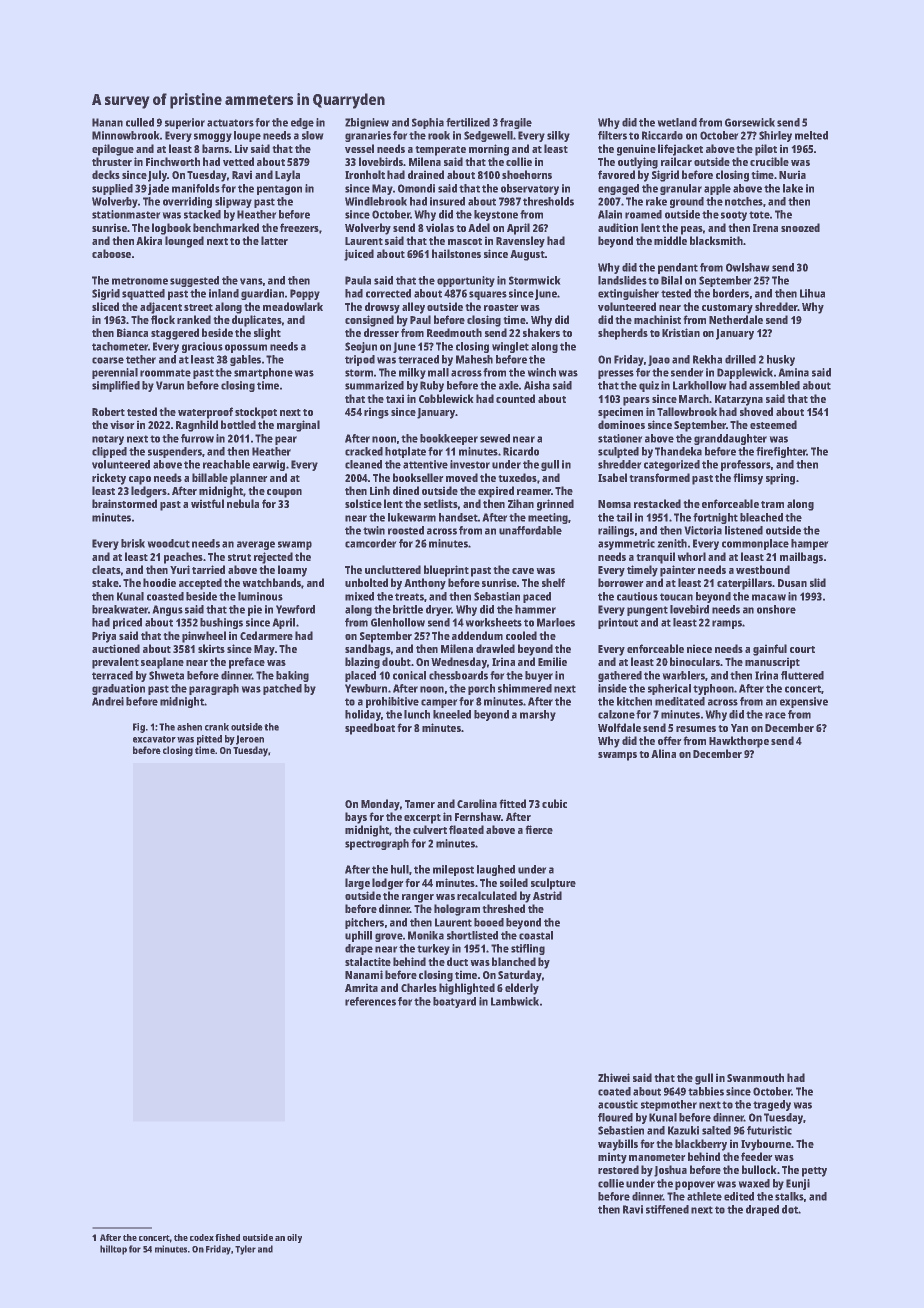 The image size is (924, 1308). What do you see at coordinates (555, 505) in the screenshot?
I see `grinned` at bounding box center [555, 505].
